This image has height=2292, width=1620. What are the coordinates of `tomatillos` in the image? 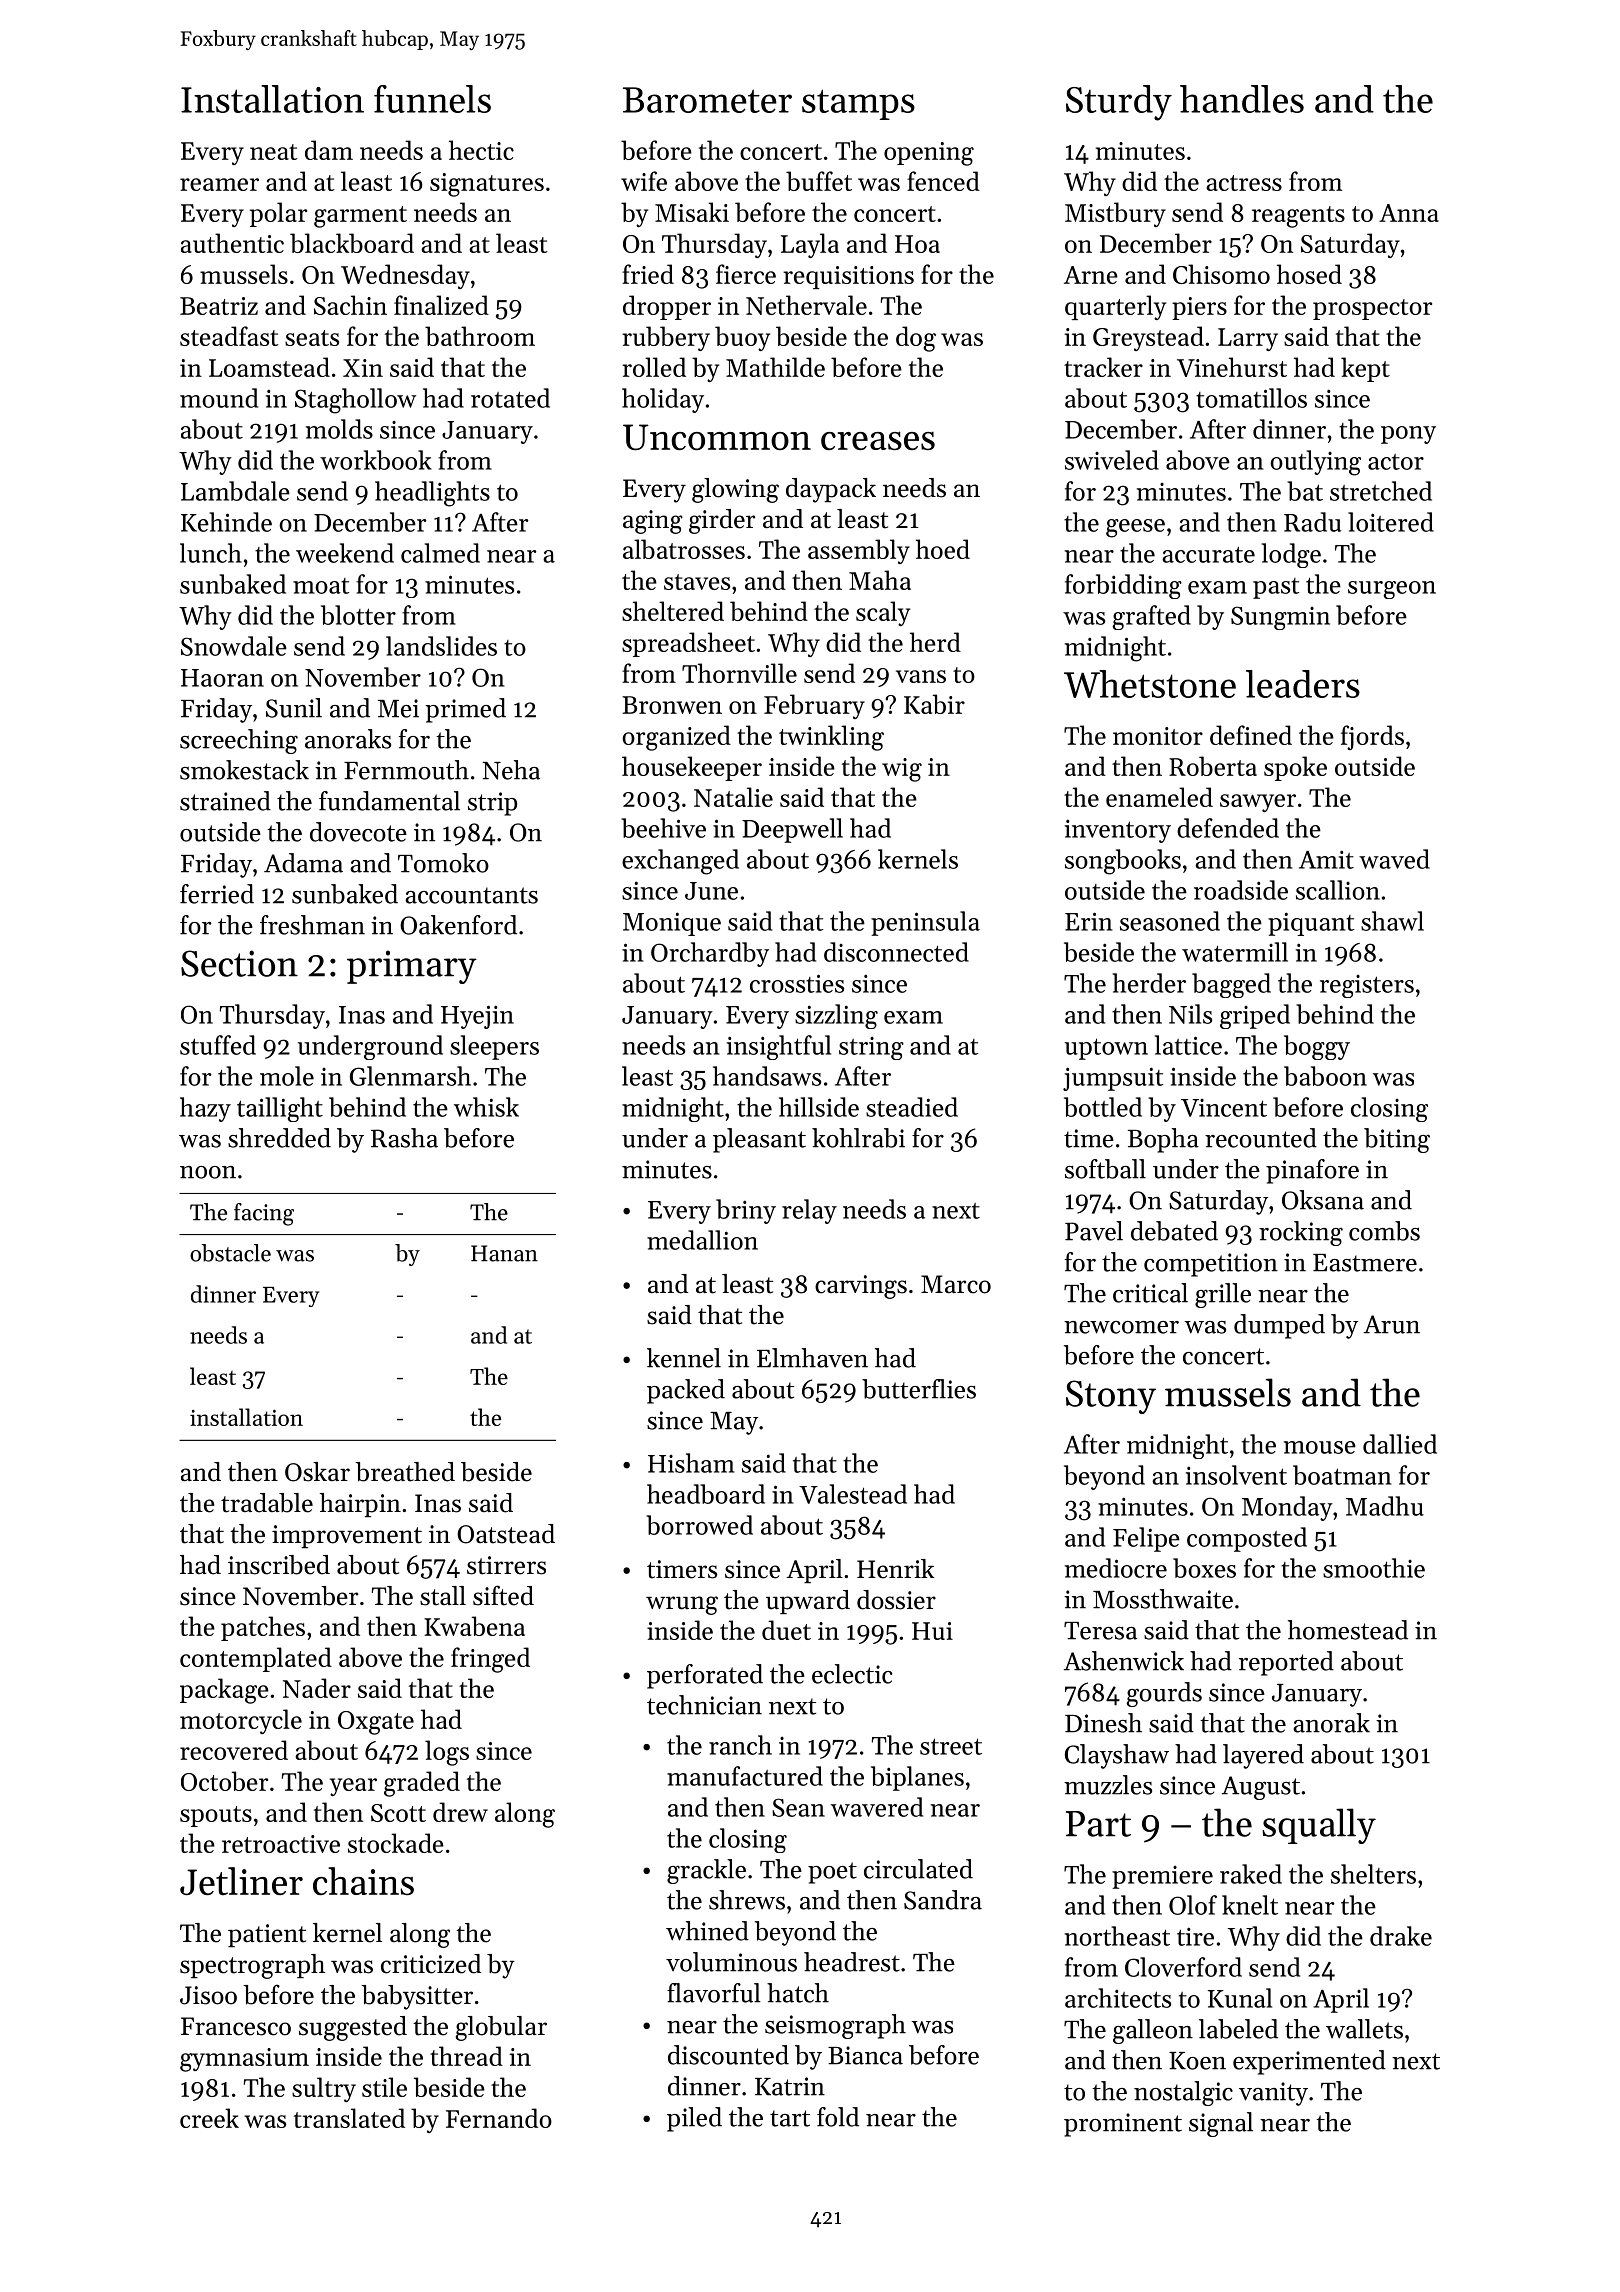 It's located at (1251, 398).
